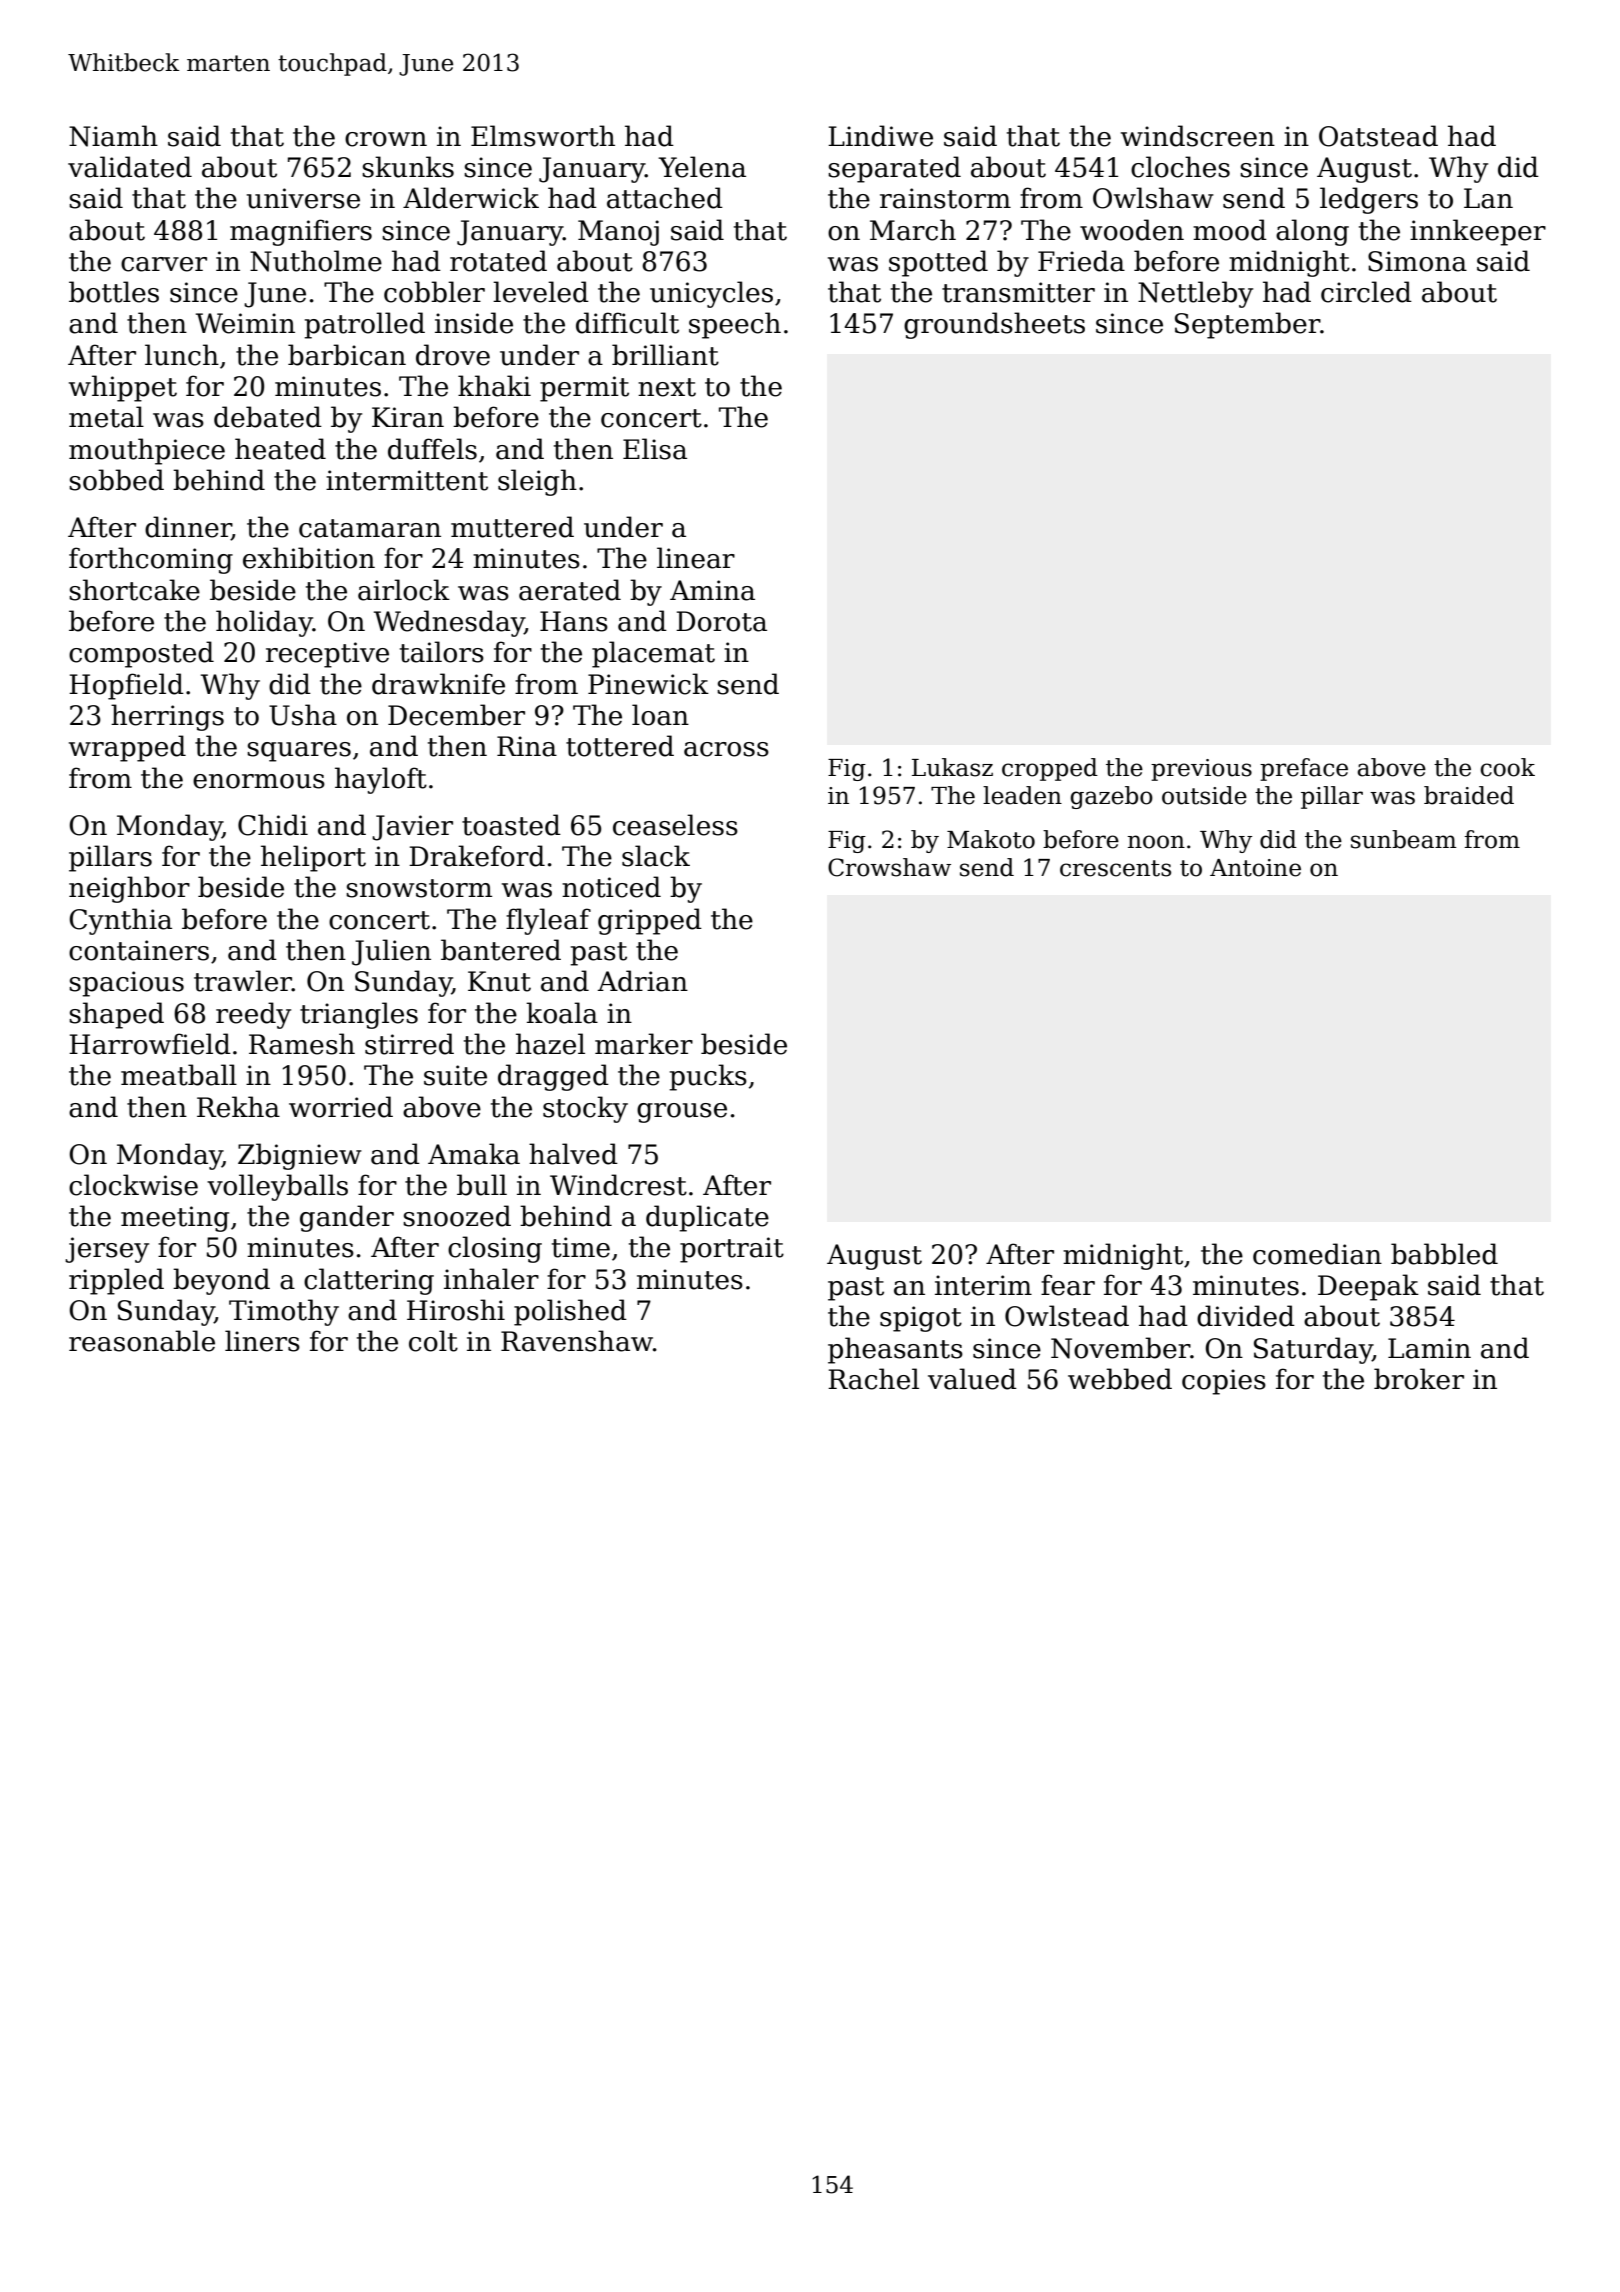 This image has height=2292, width=1620. What do you see at coordinates (1304, 769) in the image?
I see `preface` at bounding box center [1304, 769].
